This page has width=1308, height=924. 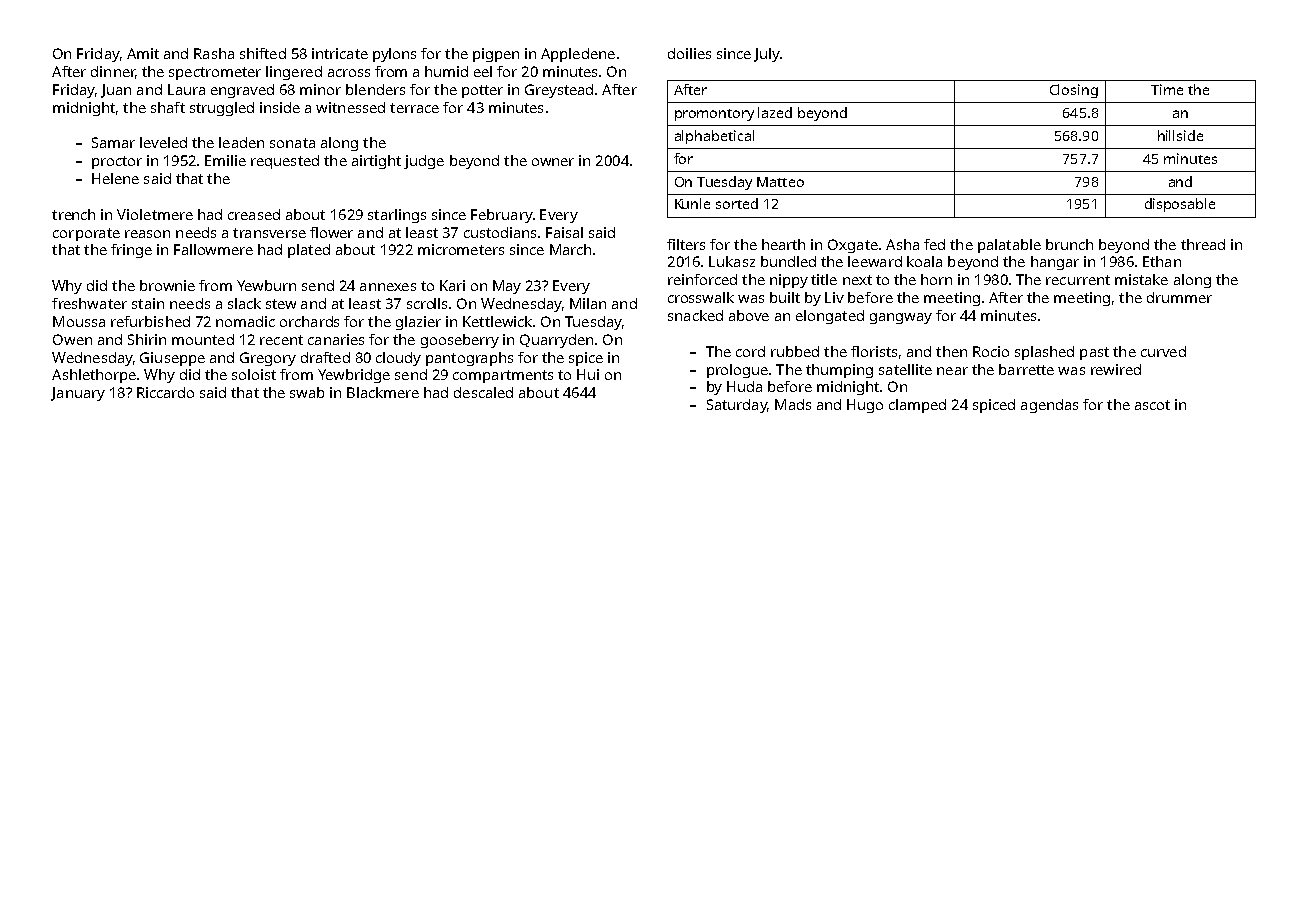 What do you see at coordinates (79, 321) in the page?
I see `Moussa` at bounding box center [79, 321].
